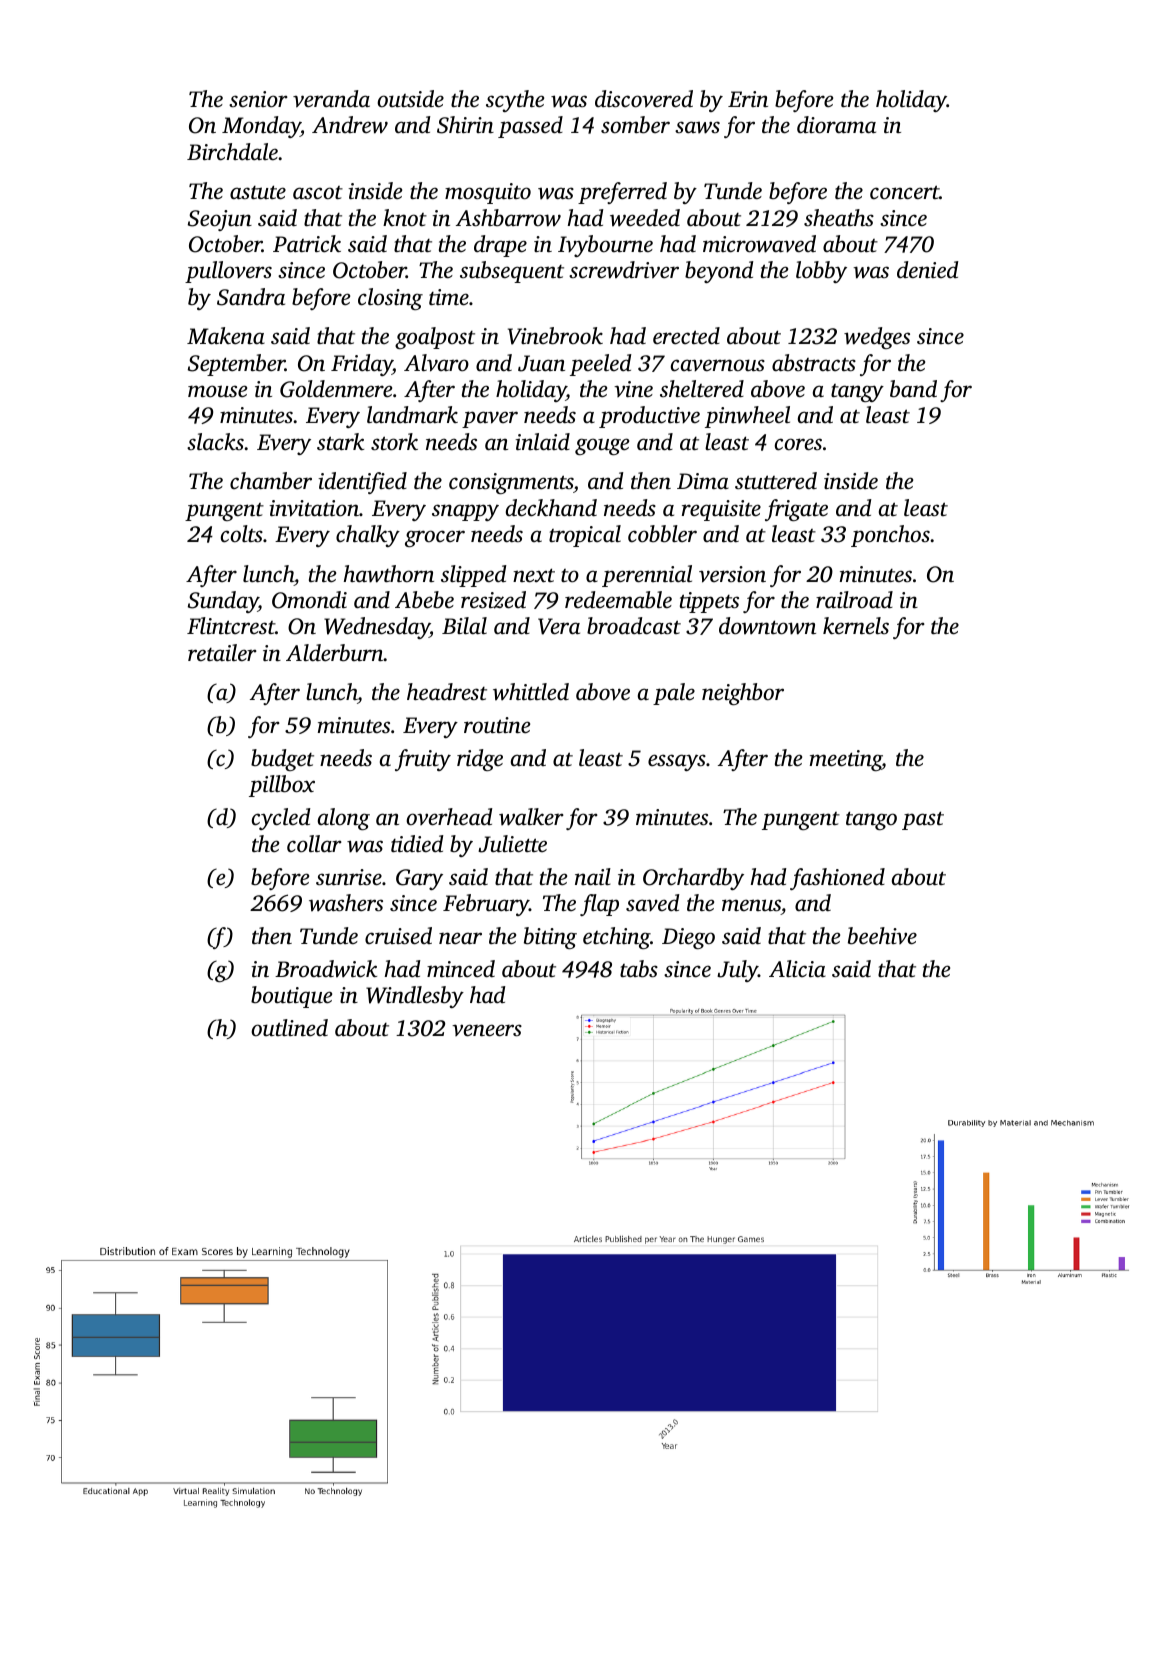 Image resolution: width=1165 pixels, height=1654 pixels. I want to click on boutique, so click(291, 997).
